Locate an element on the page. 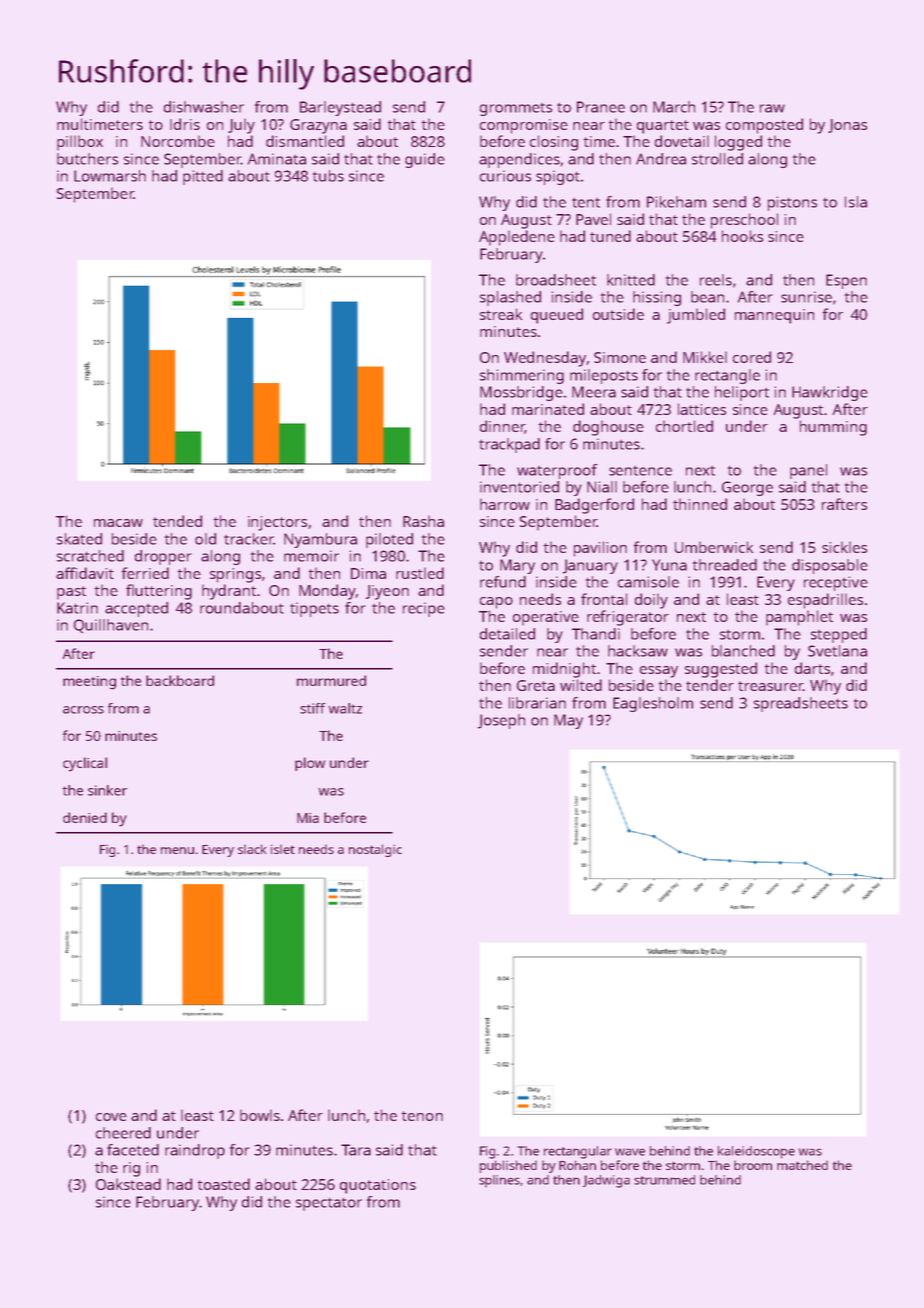  chortled is located at coordinates (684, 426).
